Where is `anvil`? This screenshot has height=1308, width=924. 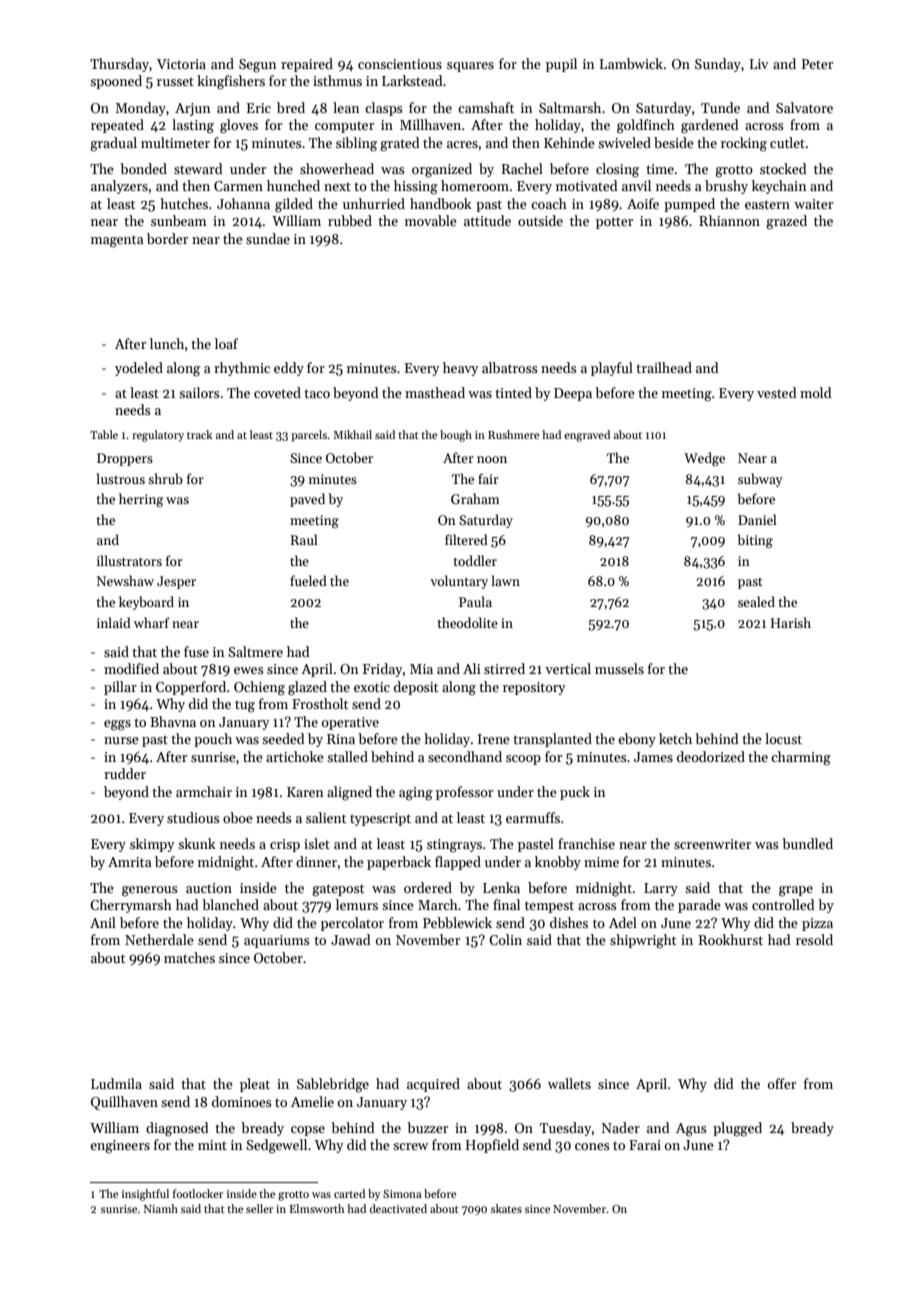
anvil is located at coordinates (636, 185).
